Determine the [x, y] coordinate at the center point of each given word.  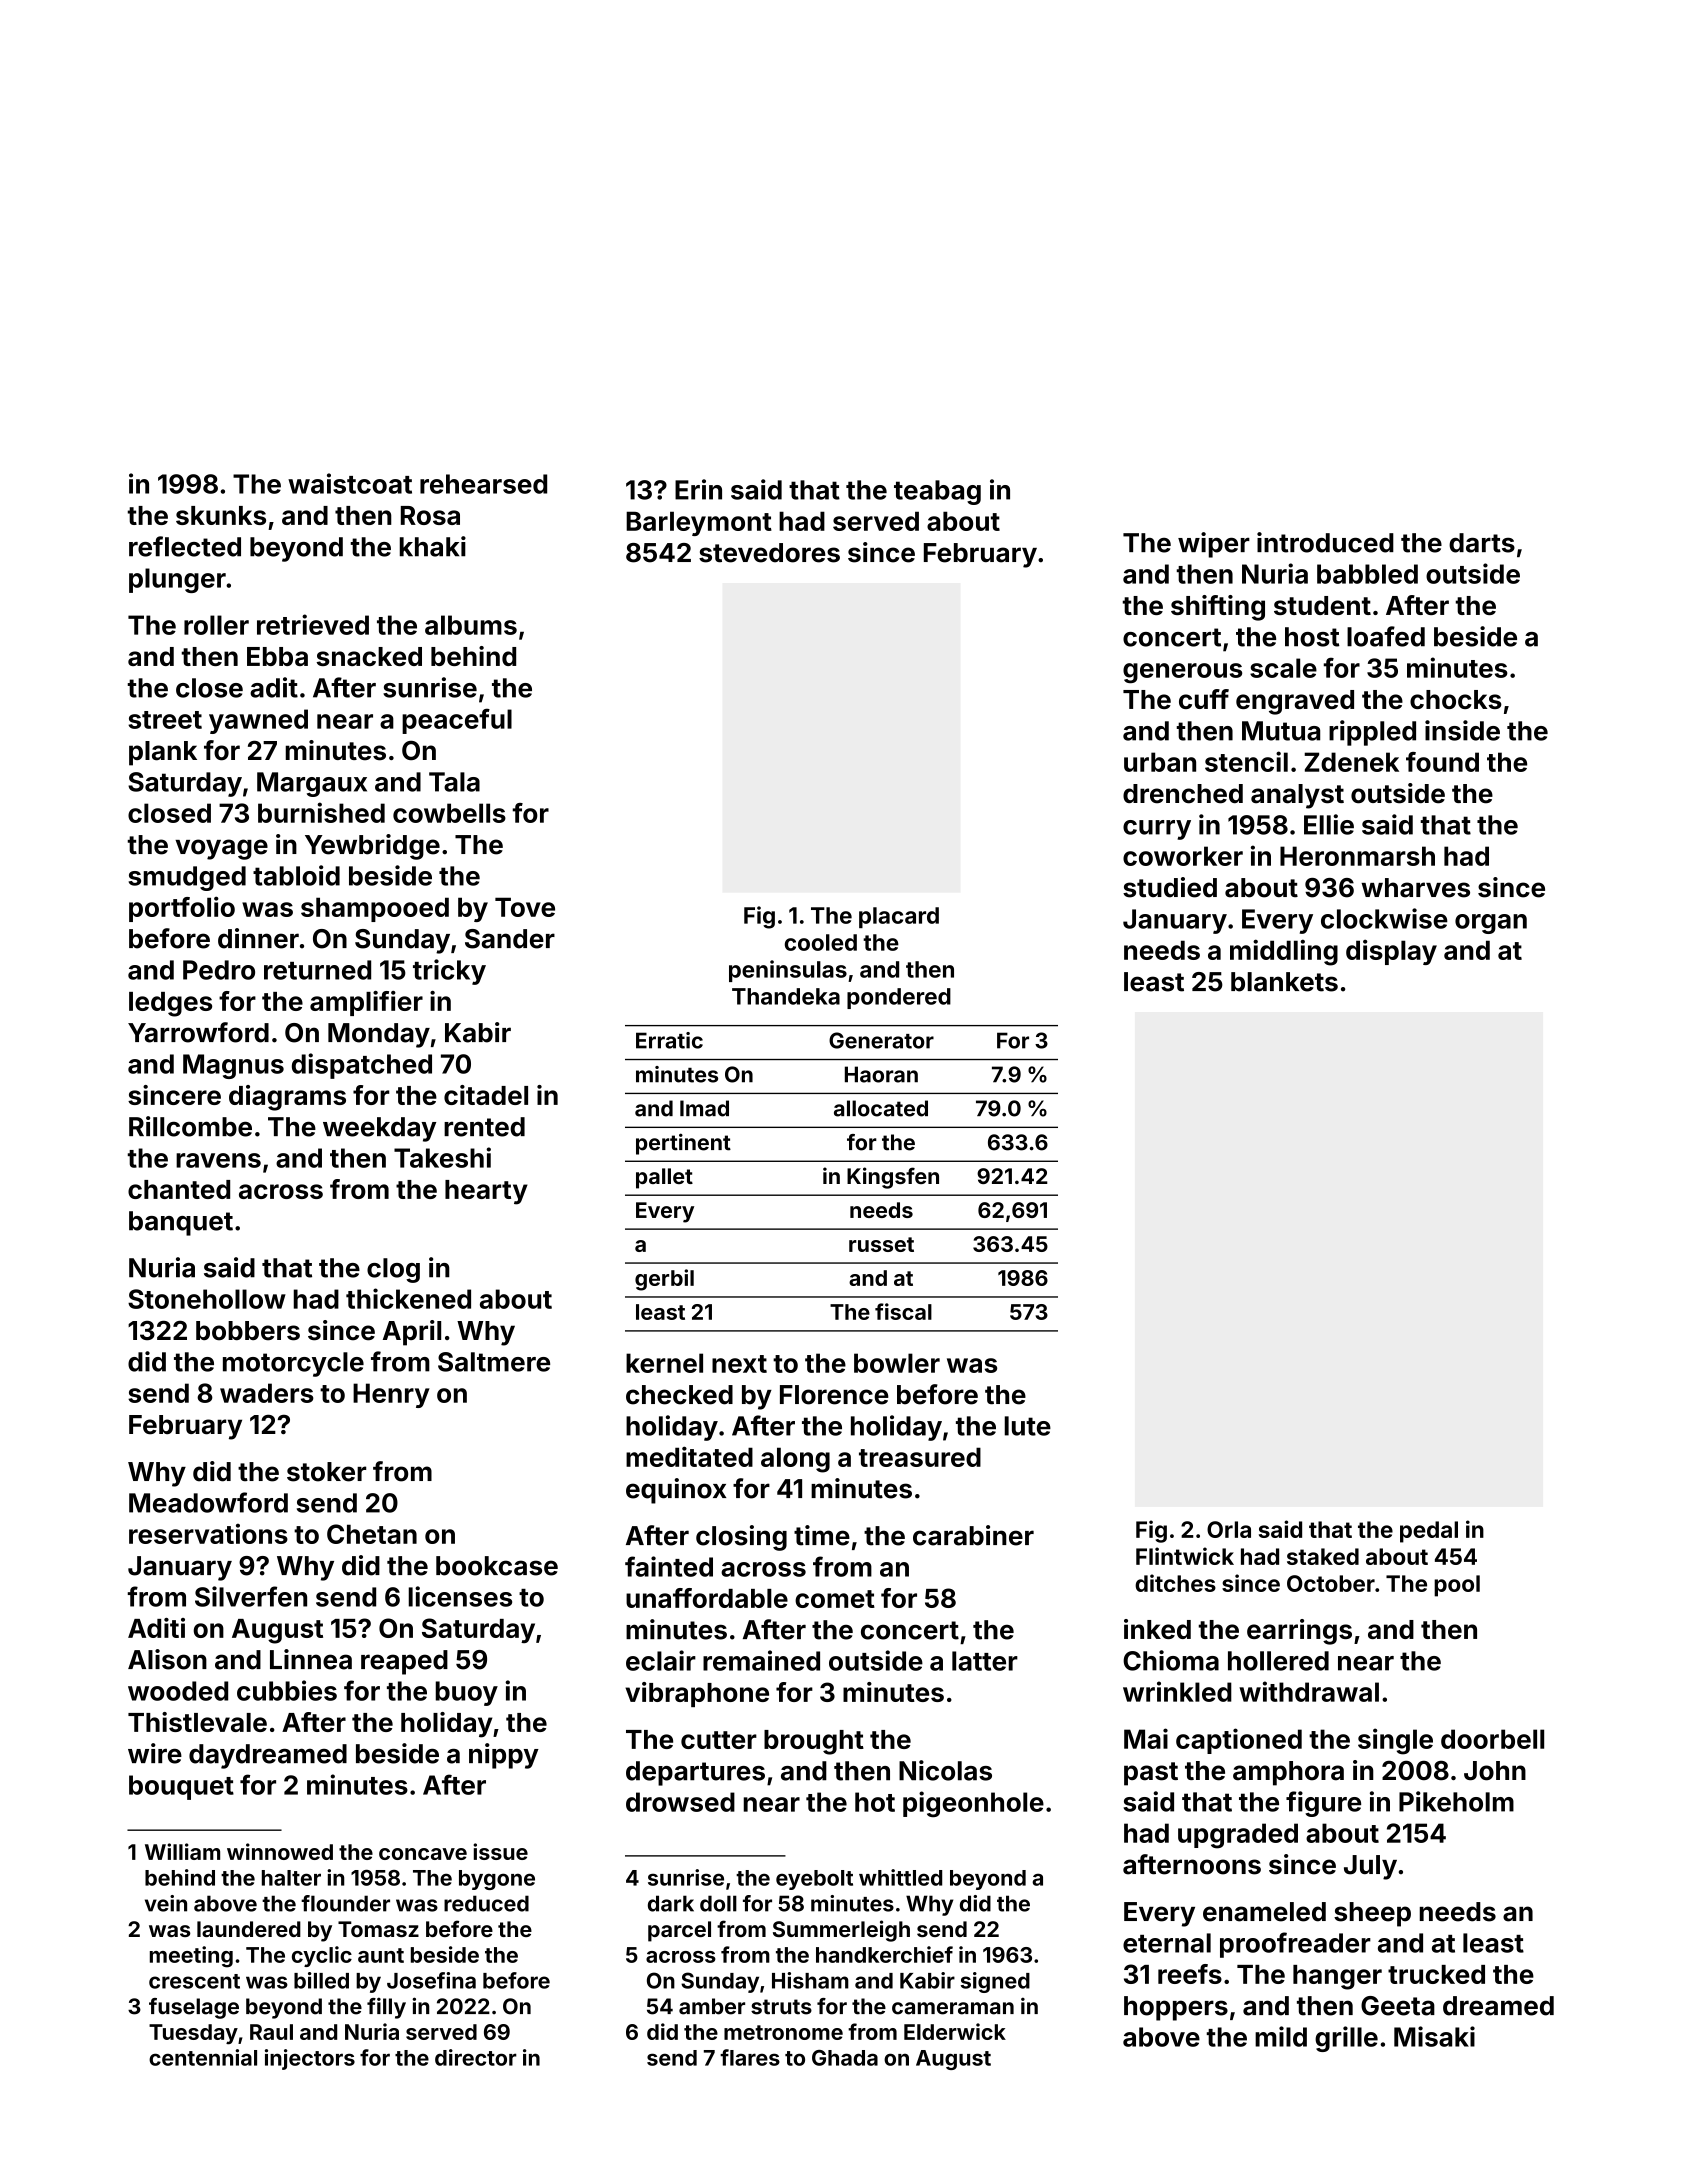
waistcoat [350, 483]
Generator [881, 1040]
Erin [698, 489]
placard [899, 917]
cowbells [449, 813]
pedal [1429, 1532]
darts [1482, 543]
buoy [467, 1693]
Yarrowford [198, 1032]
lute [1028, 1426]
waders [267, 1393]
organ [1491, 924]
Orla [1229, 1529]
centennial [203, 2057]
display [1391, 952]
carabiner [973, 1535]
